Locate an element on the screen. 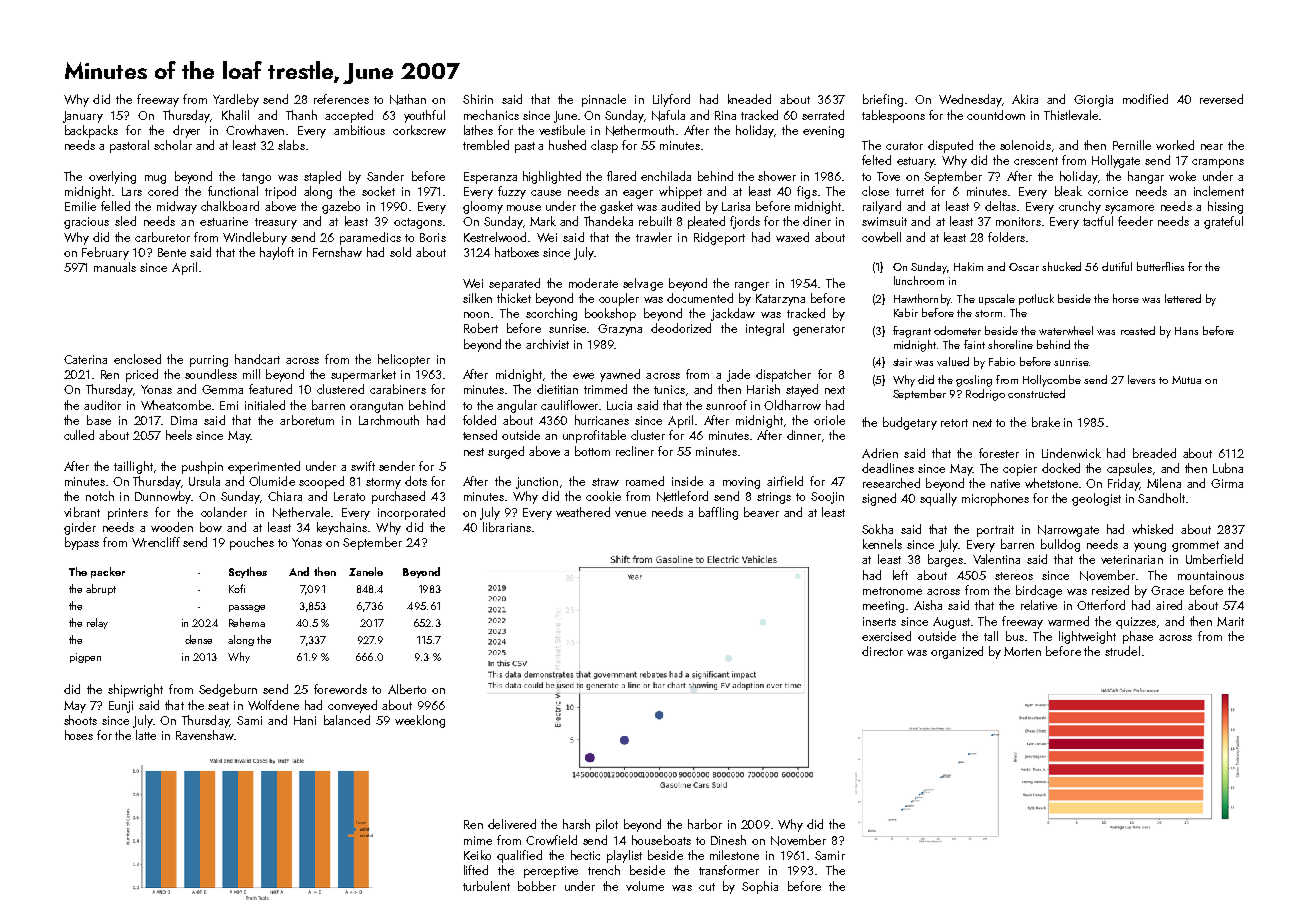 The width and height of the screenshot is (1308, 924). briefing is located at coordinates (883, 100).
